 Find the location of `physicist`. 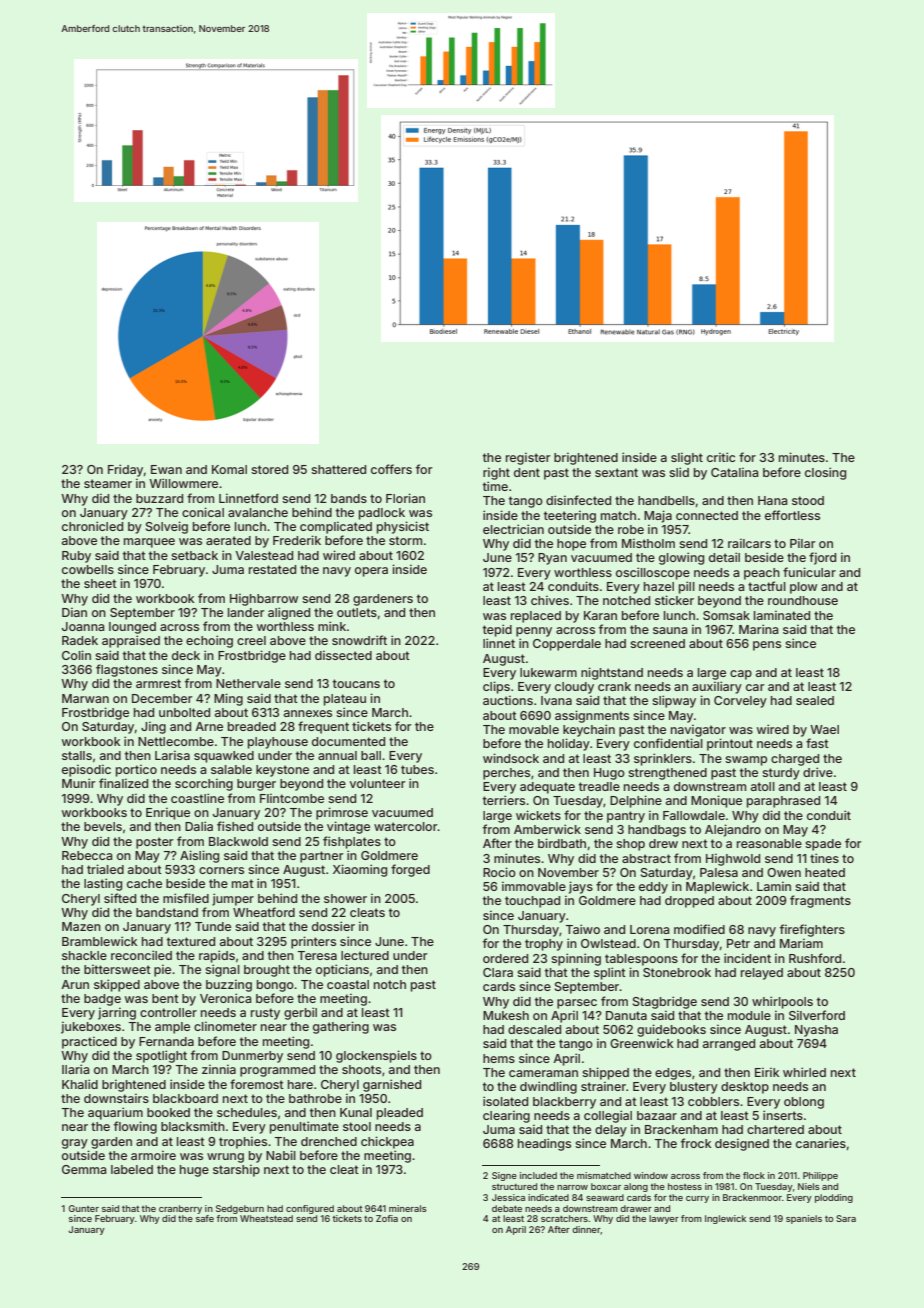

physicist is located at coordinates (403, 527).
